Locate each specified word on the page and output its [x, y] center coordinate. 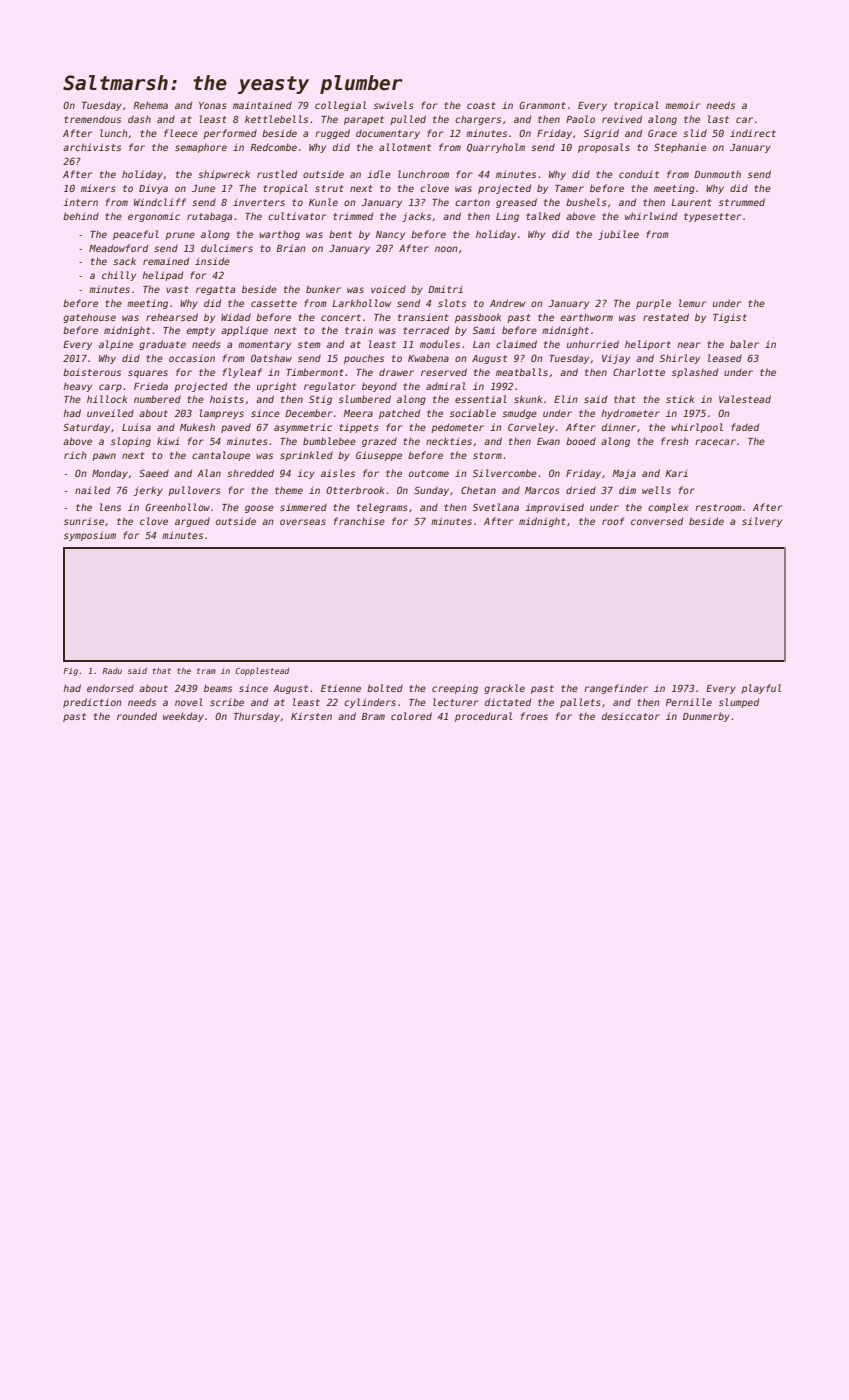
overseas [303, 522]
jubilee [618, 235]
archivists [92, 147]
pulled [408, 120]
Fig [70, 672]
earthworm [586, 317]
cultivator [297, 216]
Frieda [151, 386]
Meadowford [118, 248]
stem [309, 344]
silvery [762, 522]
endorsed [110, 688]
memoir [682, 105]
